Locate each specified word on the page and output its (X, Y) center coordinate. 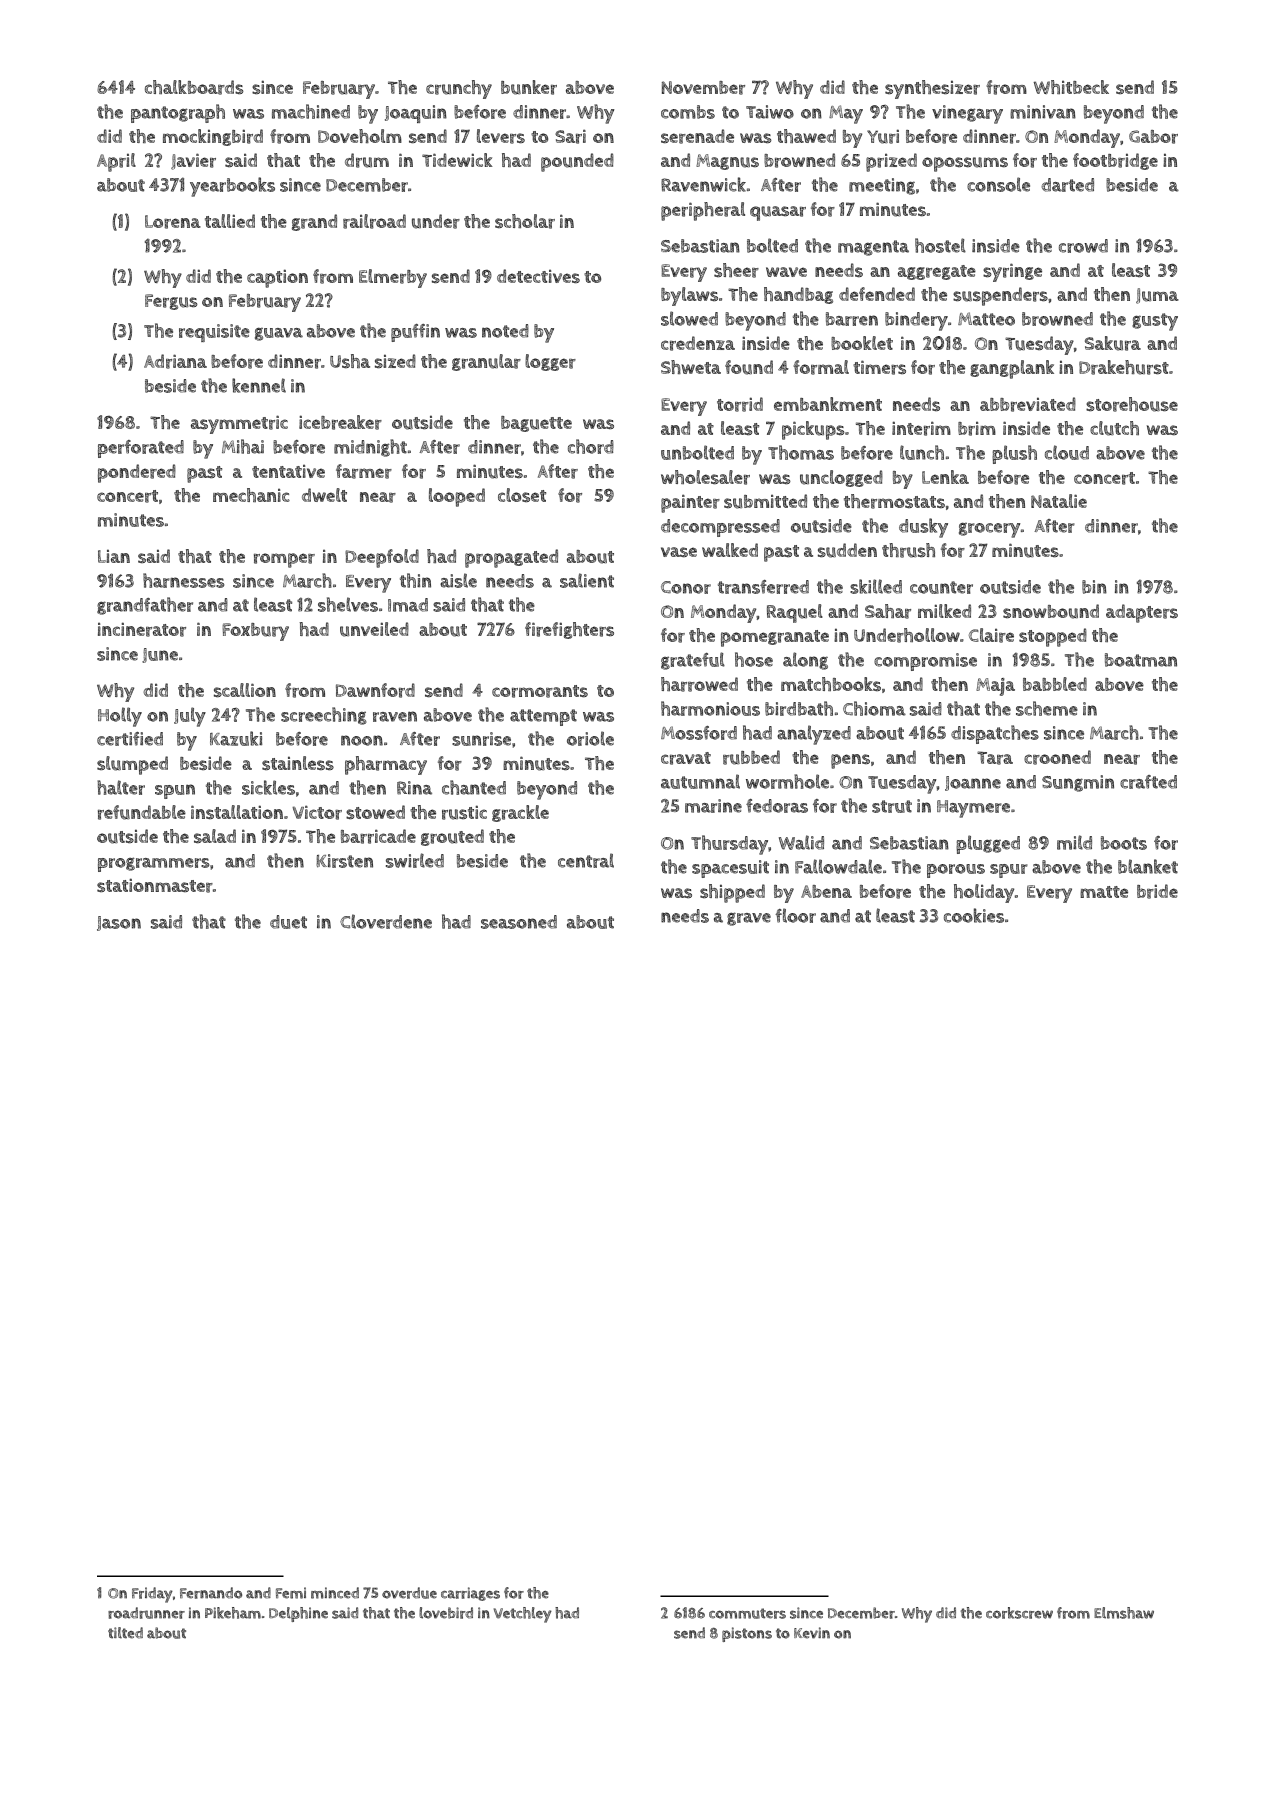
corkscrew (1019, 1613)
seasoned (519, 922)
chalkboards (194, 87)
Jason (119, 923)
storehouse (1132, 404)
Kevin (812, 1633)
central (586, 860)
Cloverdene (386, 921)
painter (690, 503)
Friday (152, 1595)
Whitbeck (1071, 87)
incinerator (142, 629)
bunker (529, 87)
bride (1157, 891)
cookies (974, 915)
